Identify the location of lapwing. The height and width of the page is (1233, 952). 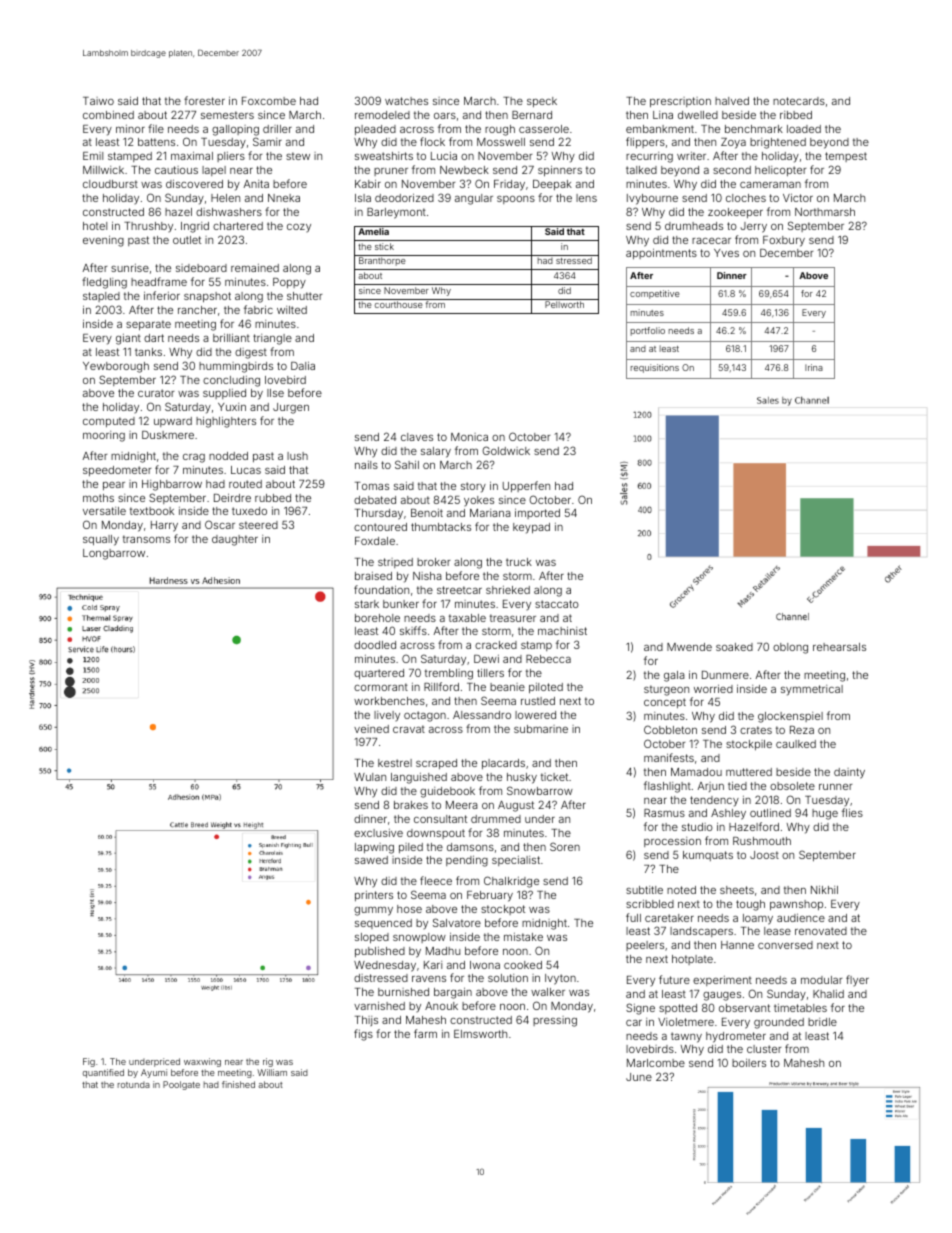
(374, 848).
